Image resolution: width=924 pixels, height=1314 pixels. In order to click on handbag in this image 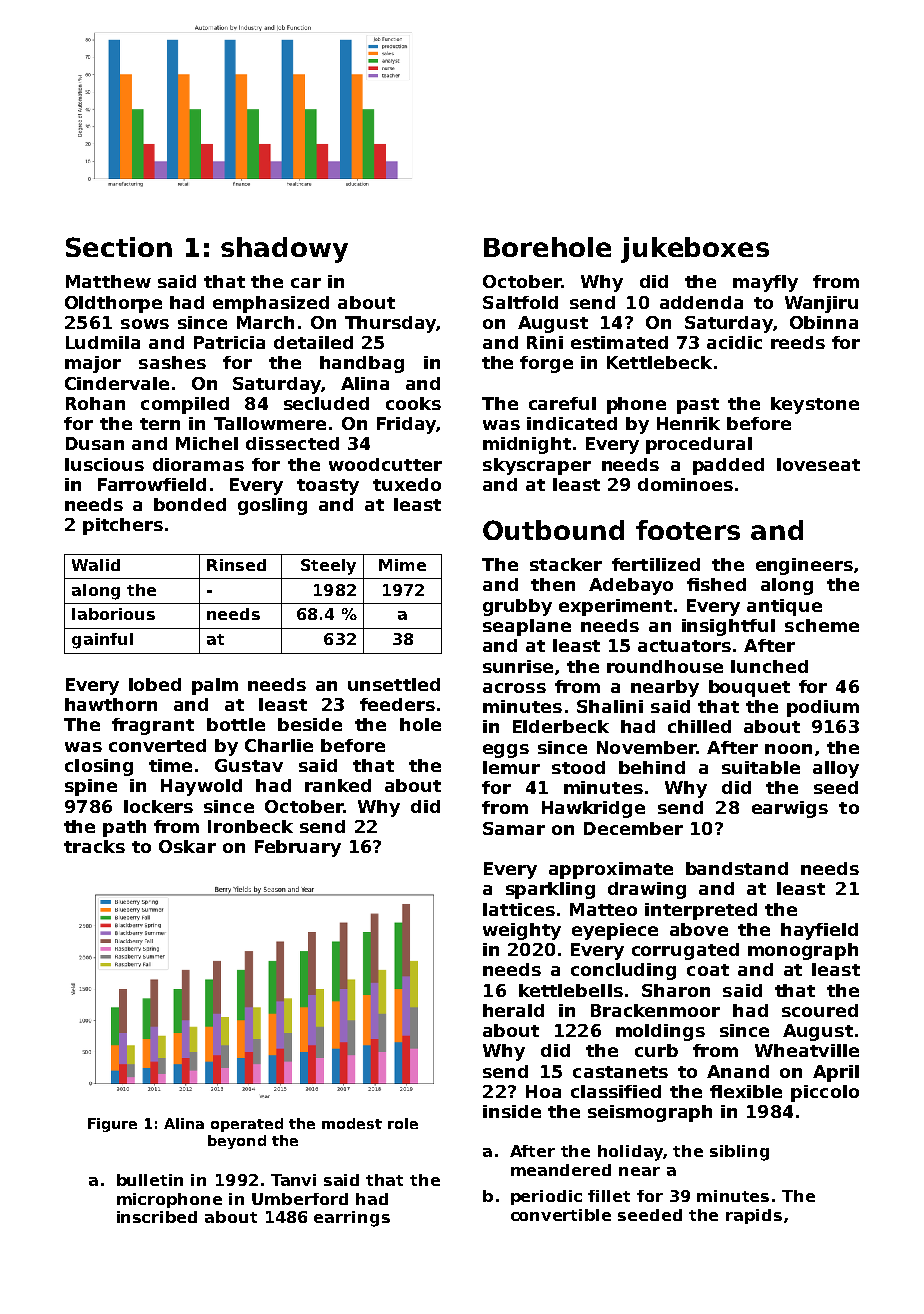, I will do `click(362, 364)`.
